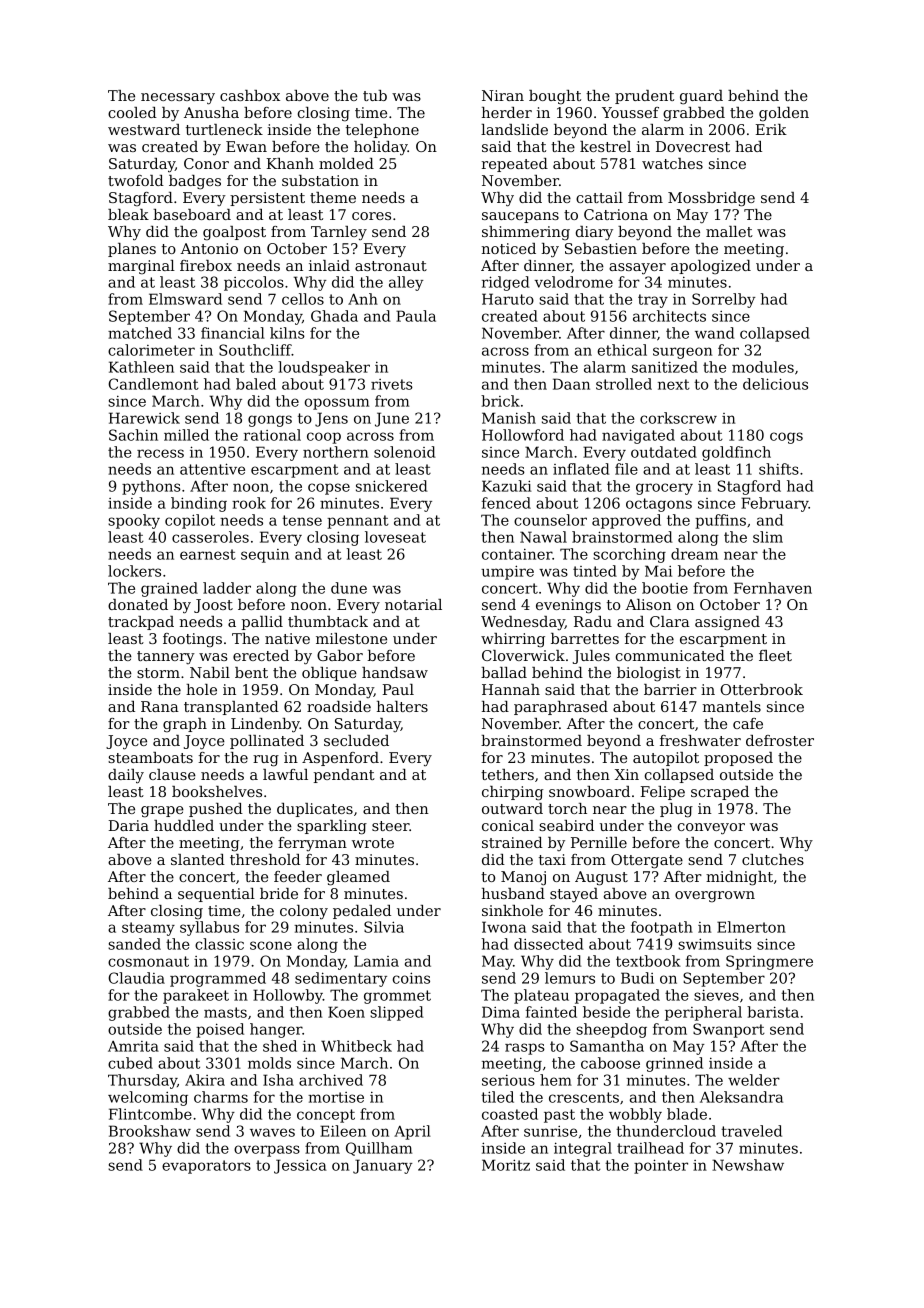 This screenshot has width=924, height=1308. I want to click on strolled, so click(624, 384).
